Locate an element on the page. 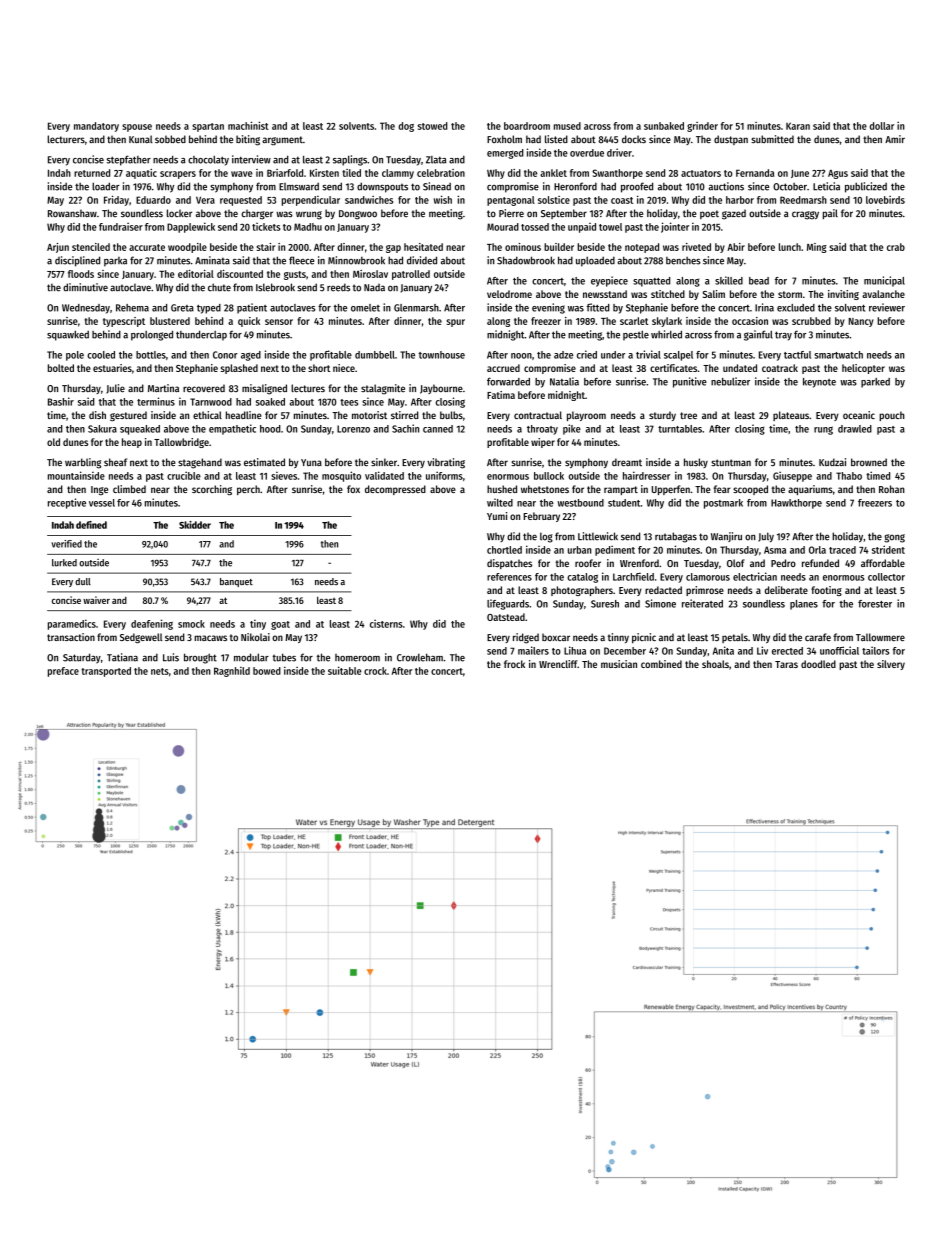 The height and width of the image is (1233, 952). cisterns is located at coordinates (386, 623).
